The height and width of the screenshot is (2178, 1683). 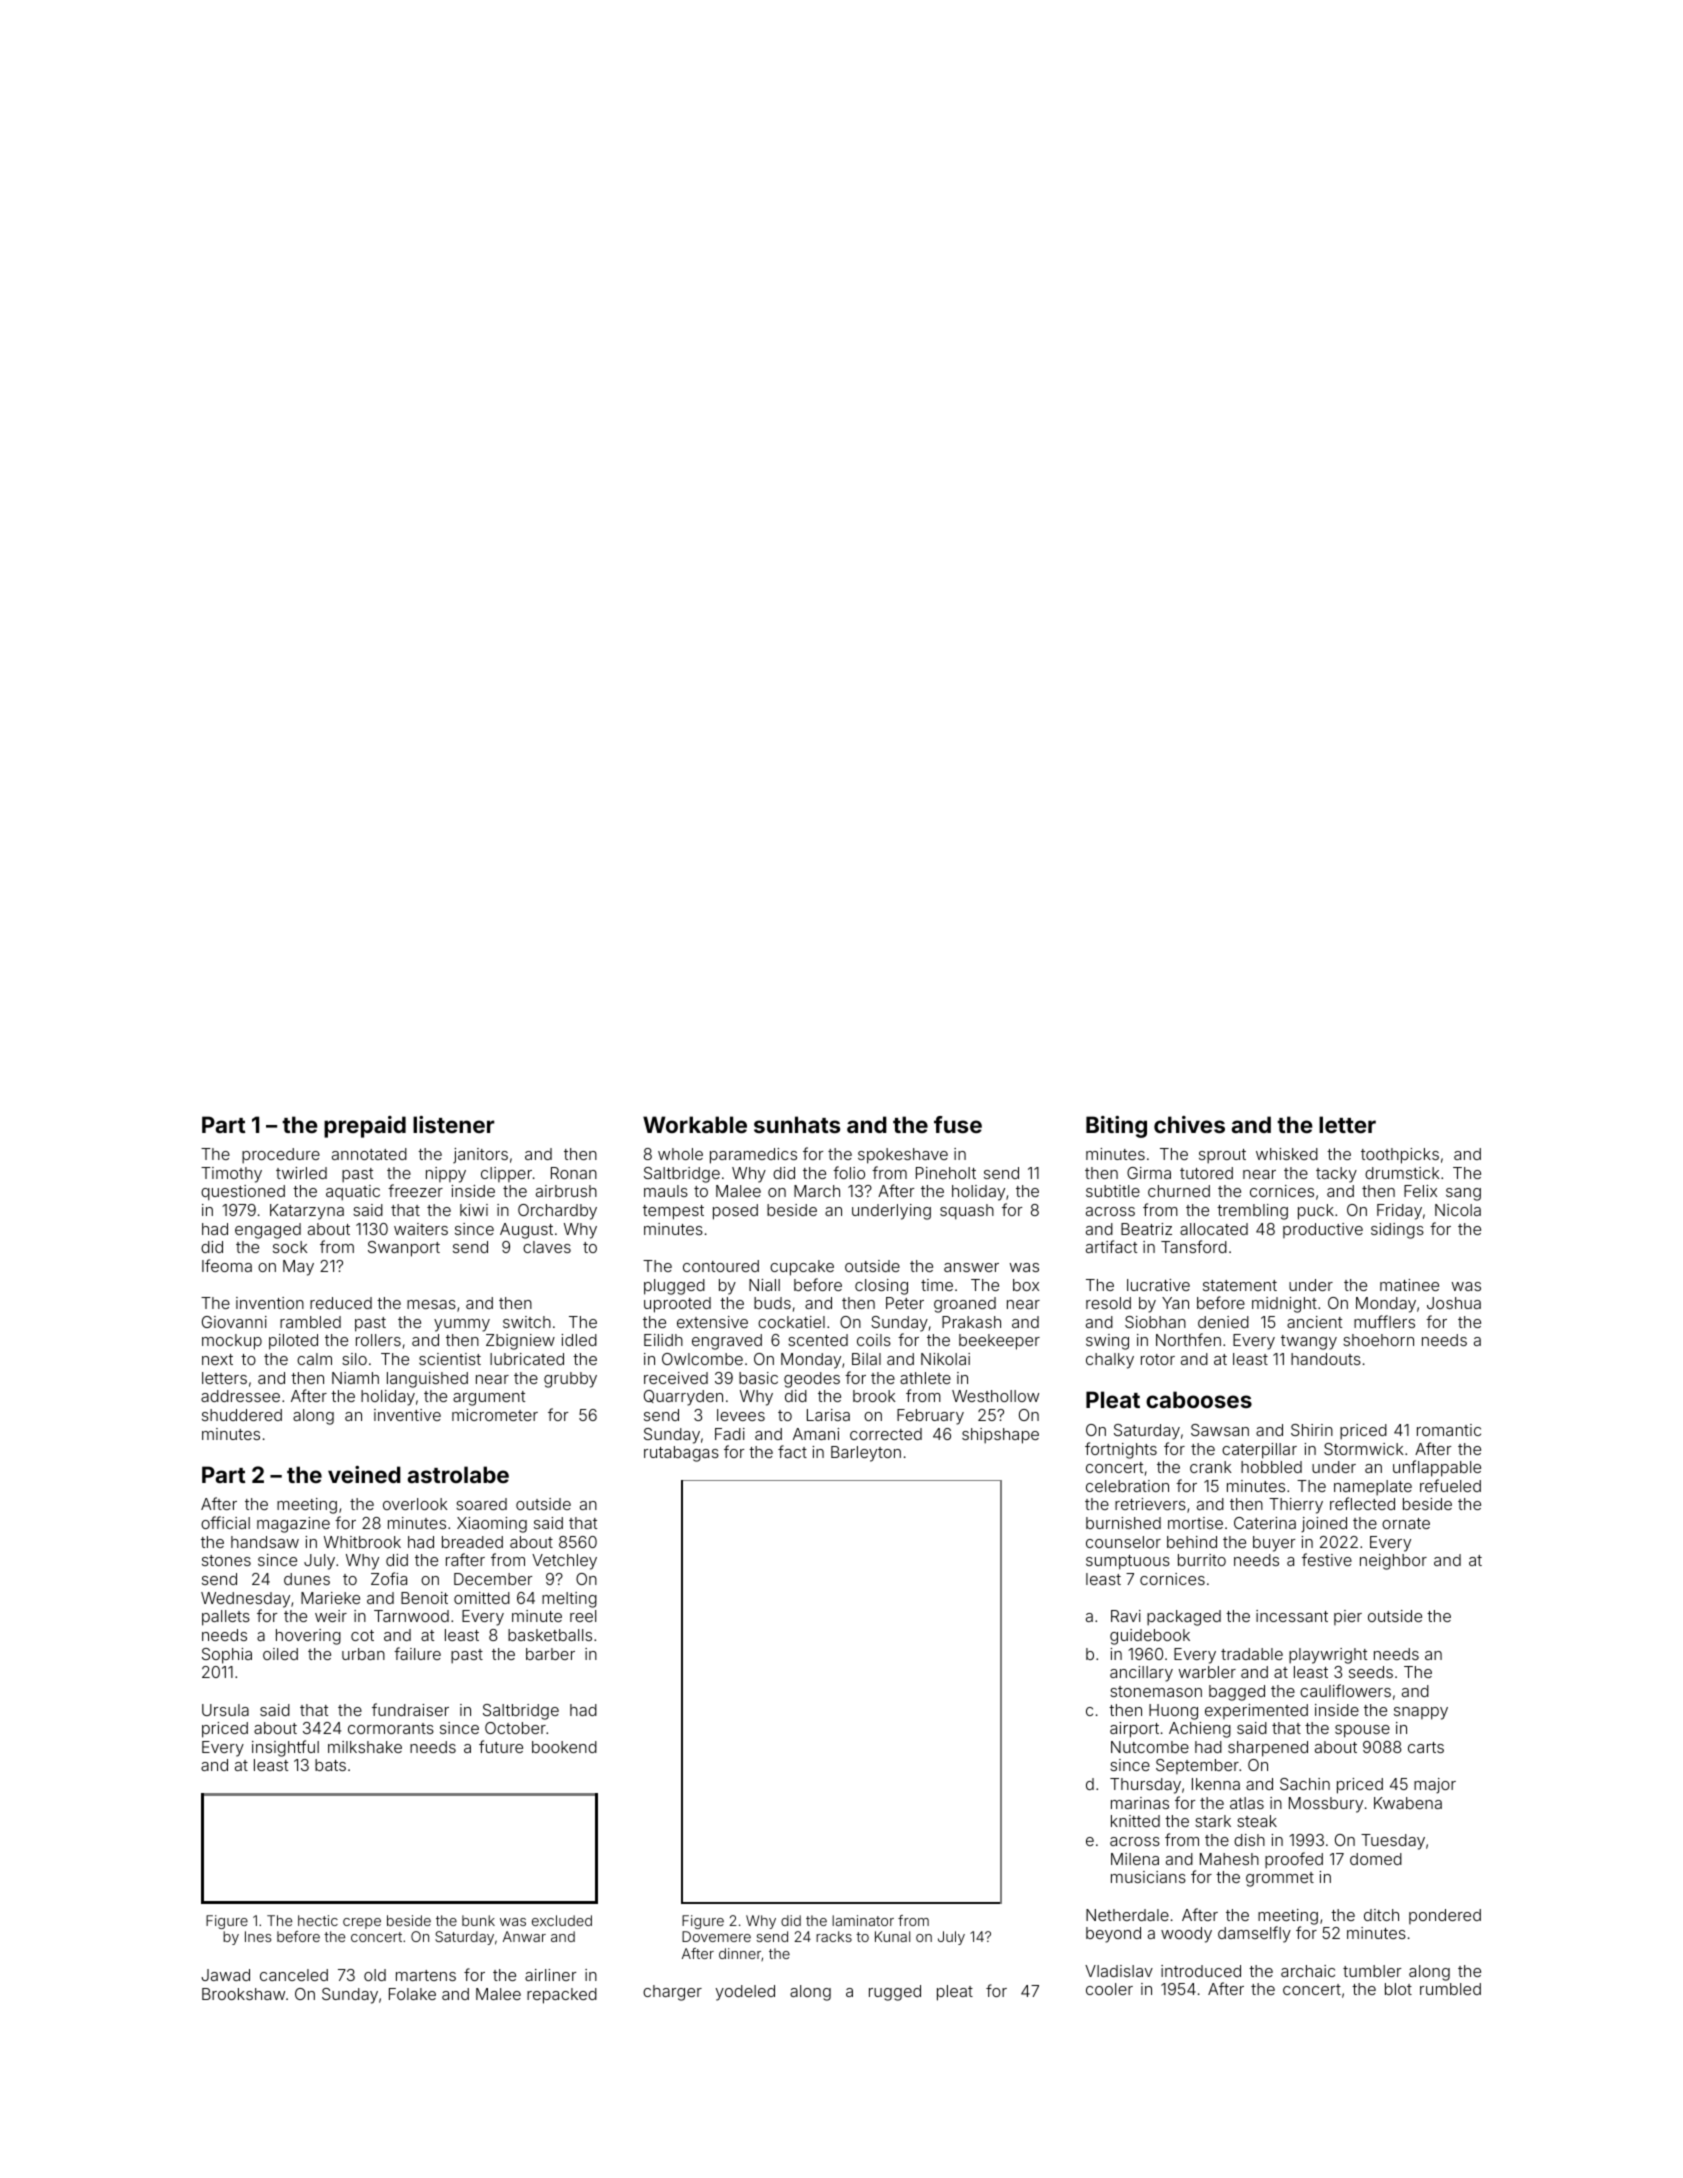 I want to click on fuse, so click(x=958, y=1124).
